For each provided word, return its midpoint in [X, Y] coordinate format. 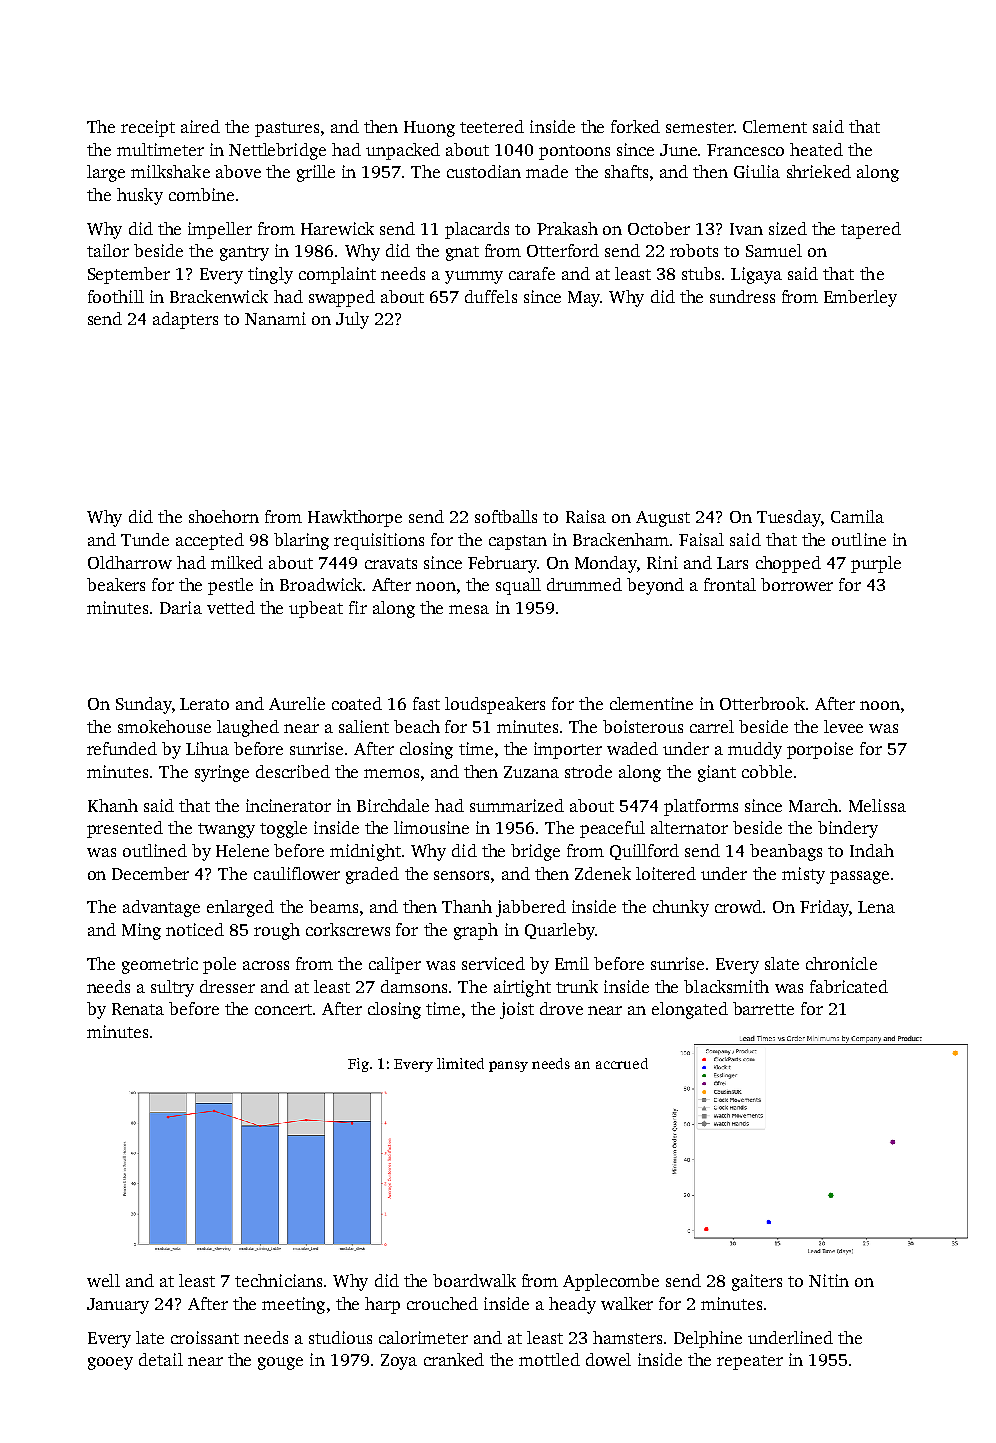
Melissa [877, 805]
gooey [110, 1363]
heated [816, 149]
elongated [690, 1010]
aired [200, 126]
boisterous [643, 726]
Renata [138, 1009]
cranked [454, 1359]
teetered [492, 126]
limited [460, 1063]
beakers [116, 584]
